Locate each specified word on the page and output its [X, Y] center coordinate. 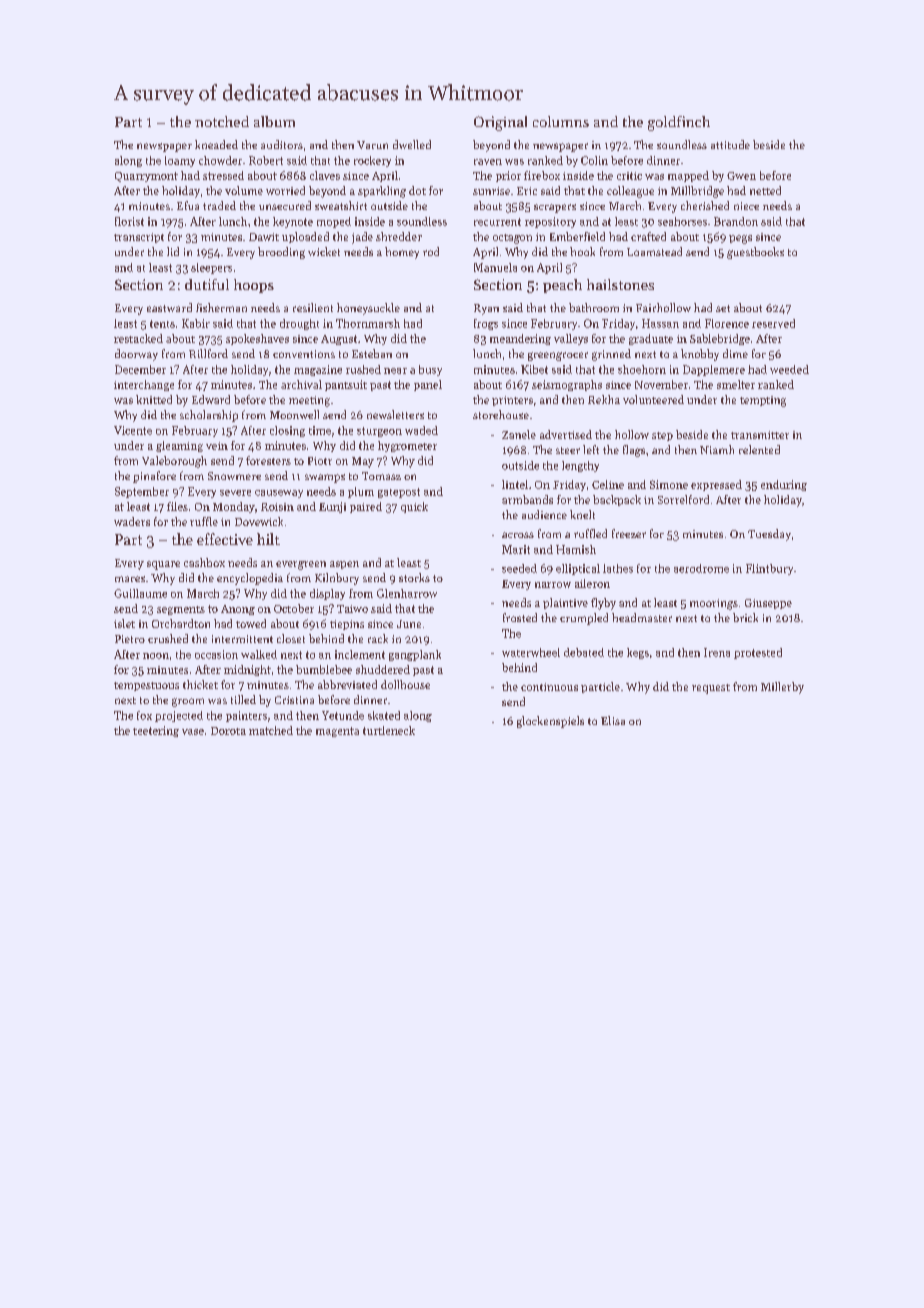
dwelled [412, 144]
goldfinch [679, 123]
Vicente [133, 430]
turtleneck [389, 730]
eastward [169, 307]
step [662, 436]
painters [246, 716]
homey [402, 253]
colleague [630, 192]
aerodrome [701, 568]
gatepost [399, 493]
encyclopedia [250, 579]
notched [222, 121]
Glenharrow [407, 593]
